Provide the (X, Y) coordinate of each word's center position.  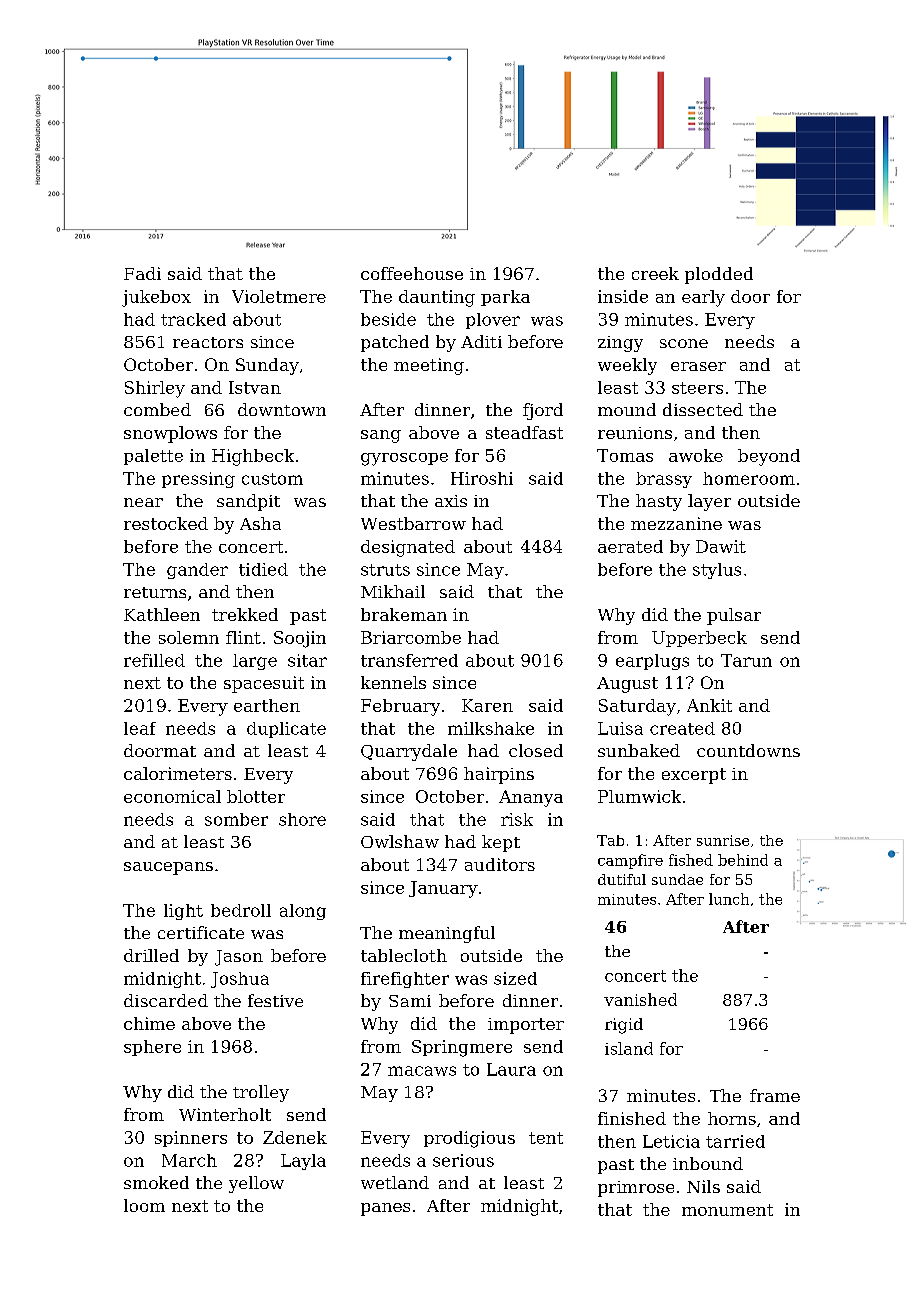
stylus (717, 571)
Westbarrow (413, 523)
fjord (543, 411)
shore (302, 819)
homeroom (749, 478)
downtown (282, 409)
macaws (422, 1071)
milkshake (491, 728)
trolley (261, 1093)
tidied (263, 569)
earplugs (652, 662)
